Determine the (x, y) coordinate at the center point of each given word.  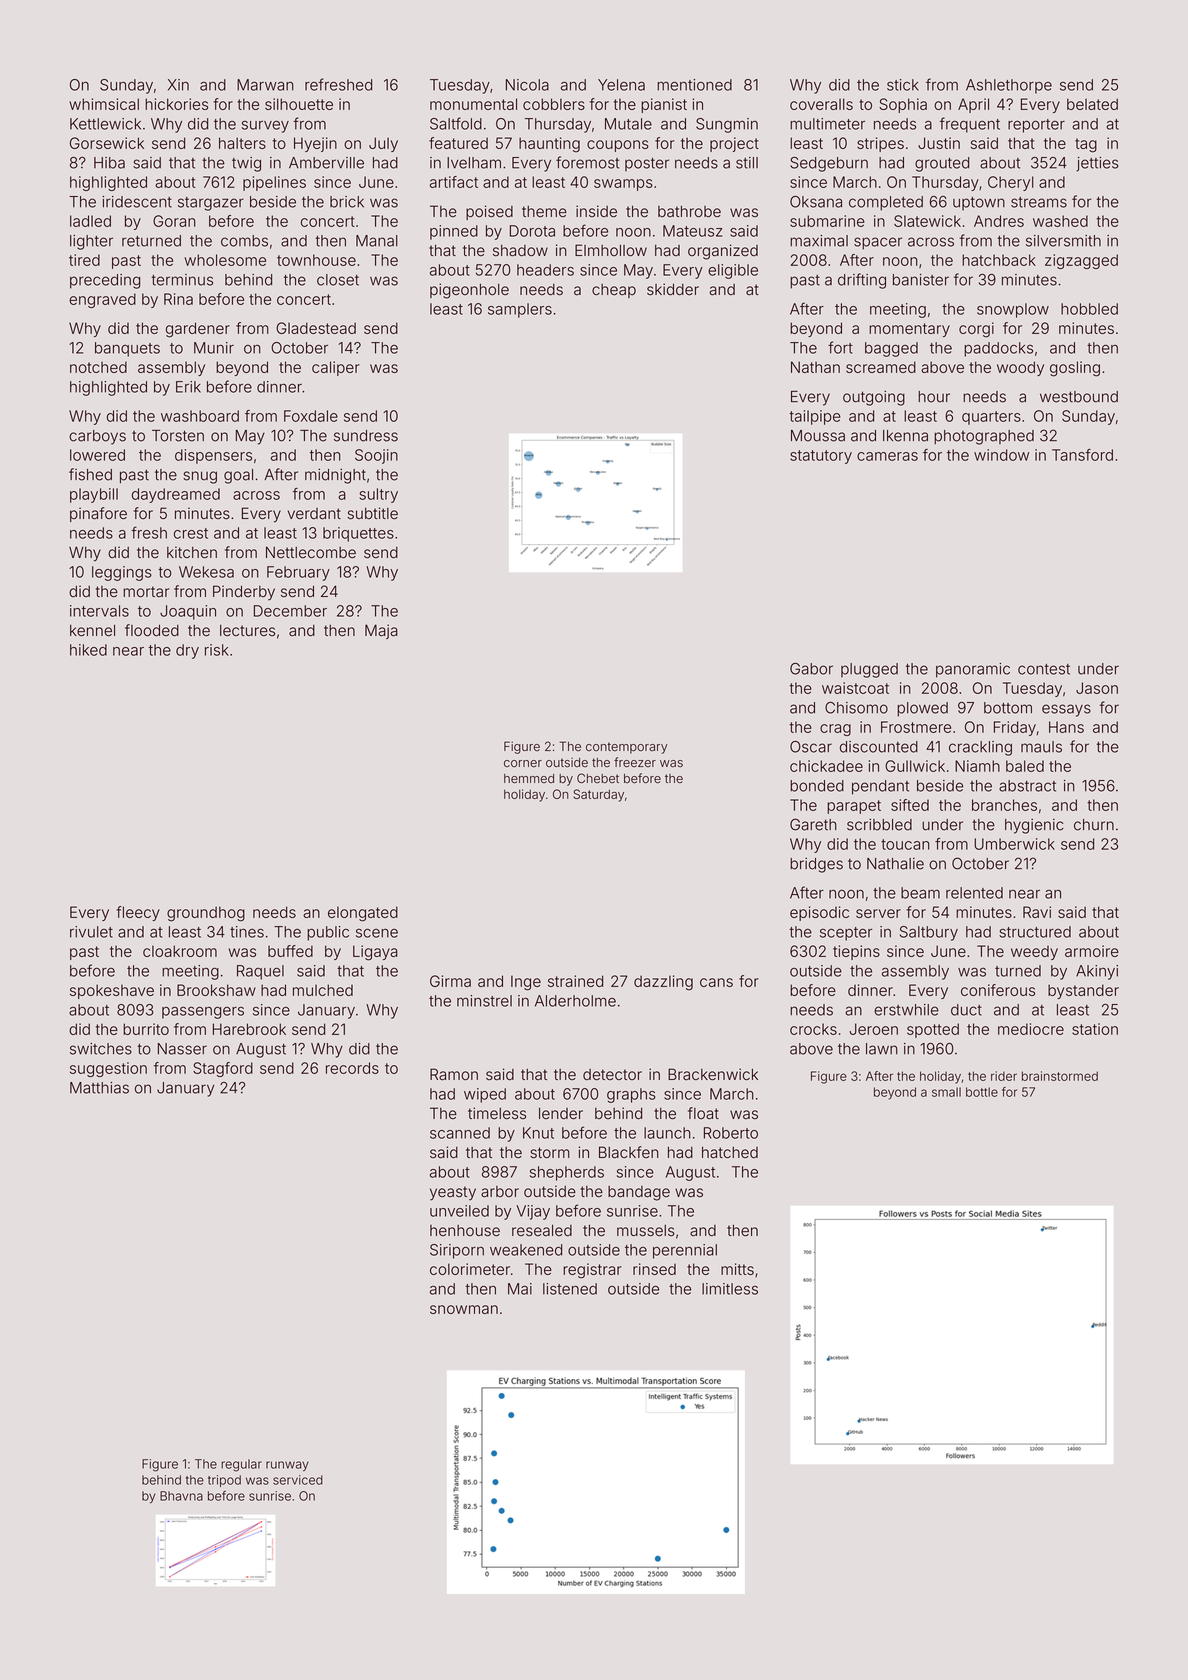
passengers (203, 1012)
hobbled (1089, 309)
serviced (298, 1480)
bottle (982, 1092)
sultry (378, 495)
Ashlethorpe (1009, 86)
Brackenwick (713, 1074)
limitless (730, 1289)
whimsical (104, 104)
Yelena (621, 85)
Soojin (376, 456)
